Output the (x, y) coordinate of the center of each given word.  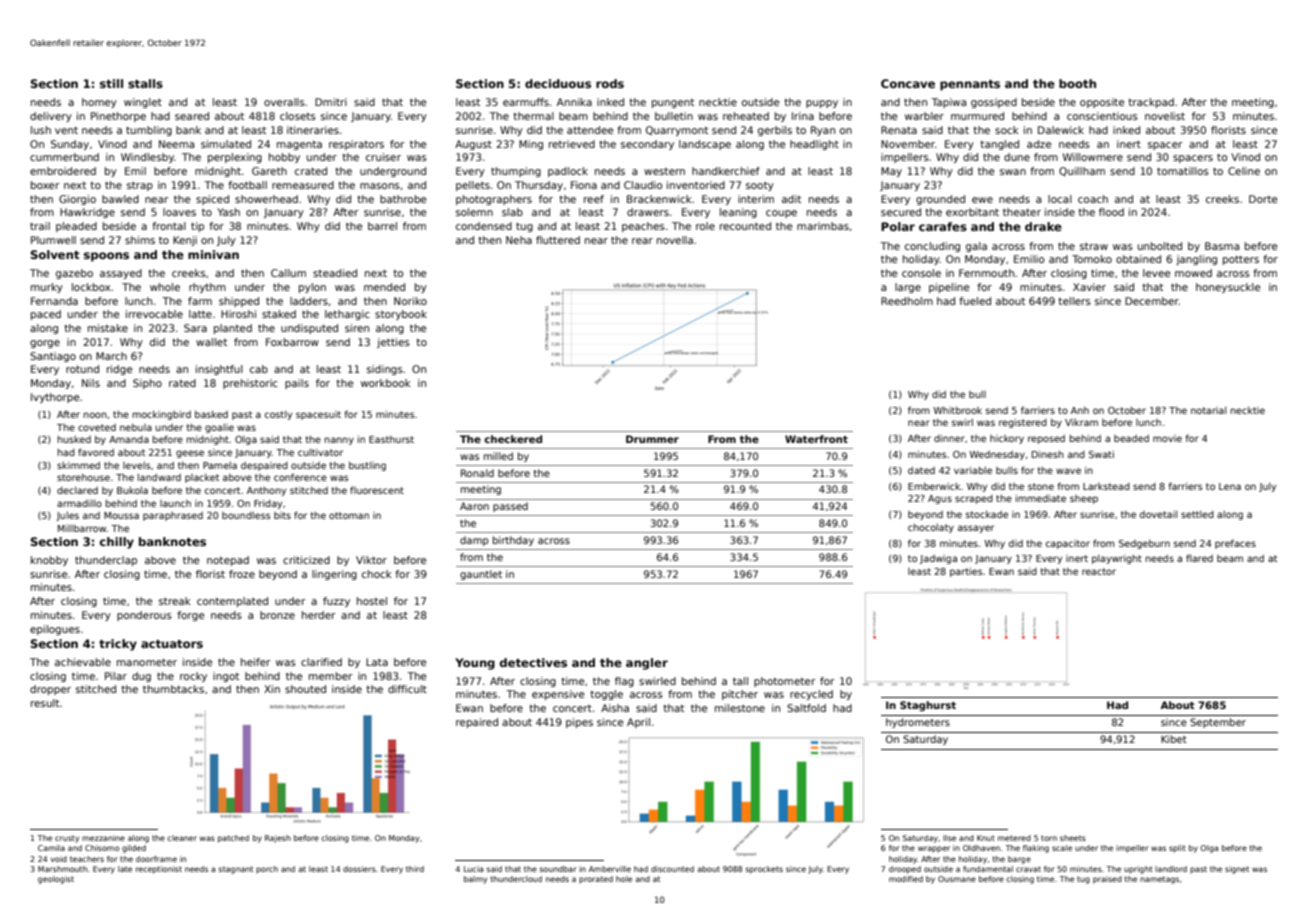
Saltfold (806, 708)
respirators (356, 145)
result (45, 703)
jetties (393, 343)
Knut (986, 838)
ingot (226, 677)
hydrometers (918, 723)
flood (1111, 212)
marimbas (823, 226)
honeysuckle (1228, 288)
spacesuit (318, 415)
